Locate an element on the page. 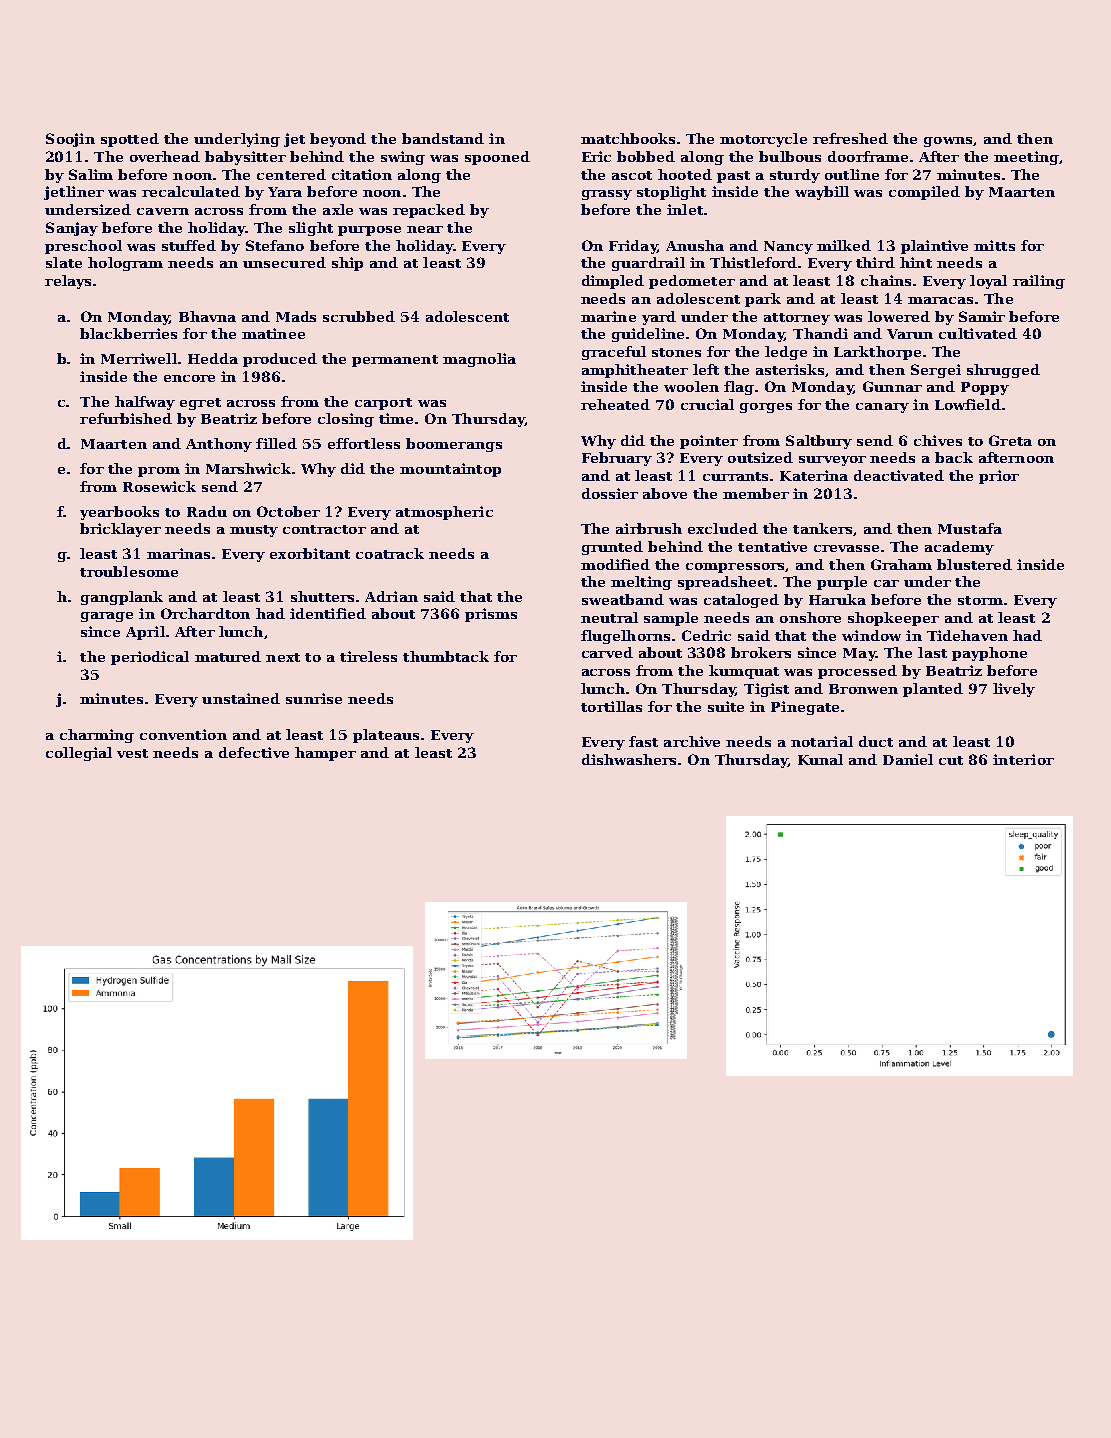 The width and height of the page is (1111, 1438). spotted is located at coordinates (130, 140).
